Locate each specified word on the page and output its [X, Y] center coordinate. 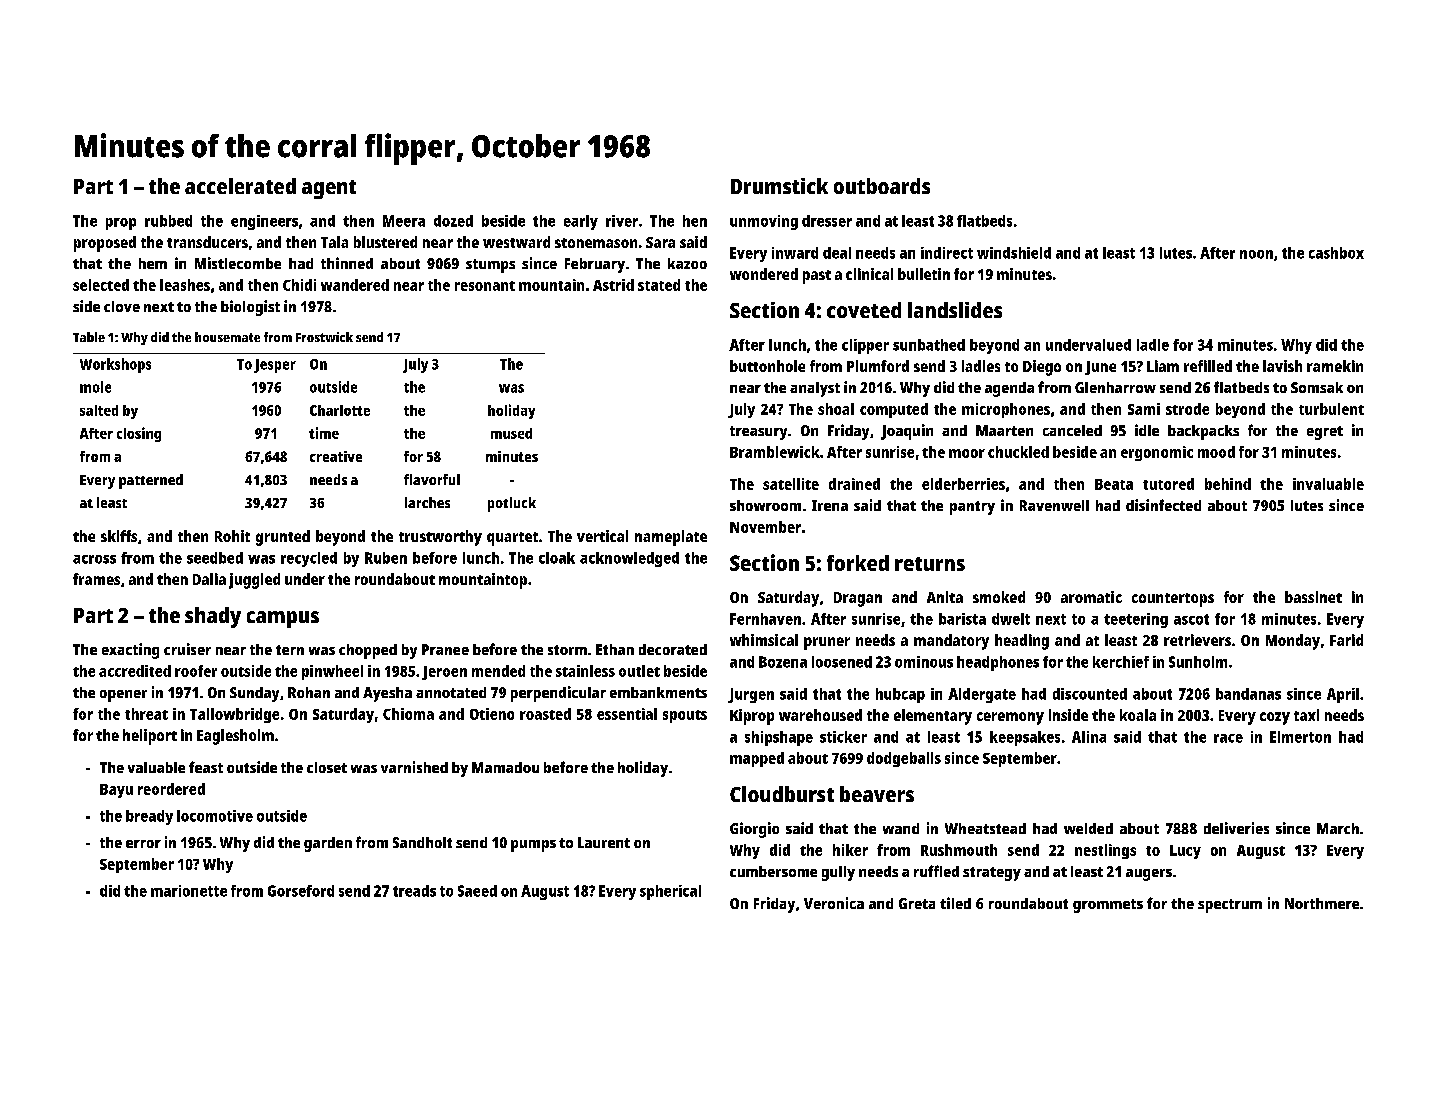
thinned [347, 263]
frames [96, 579]
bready [149, 817]
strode [1187, 409]
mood [1216, 452]
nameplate [671, 538]
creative [336, 456]
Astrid [613, 285]
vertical [602, 536]
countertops [1173, 600]
